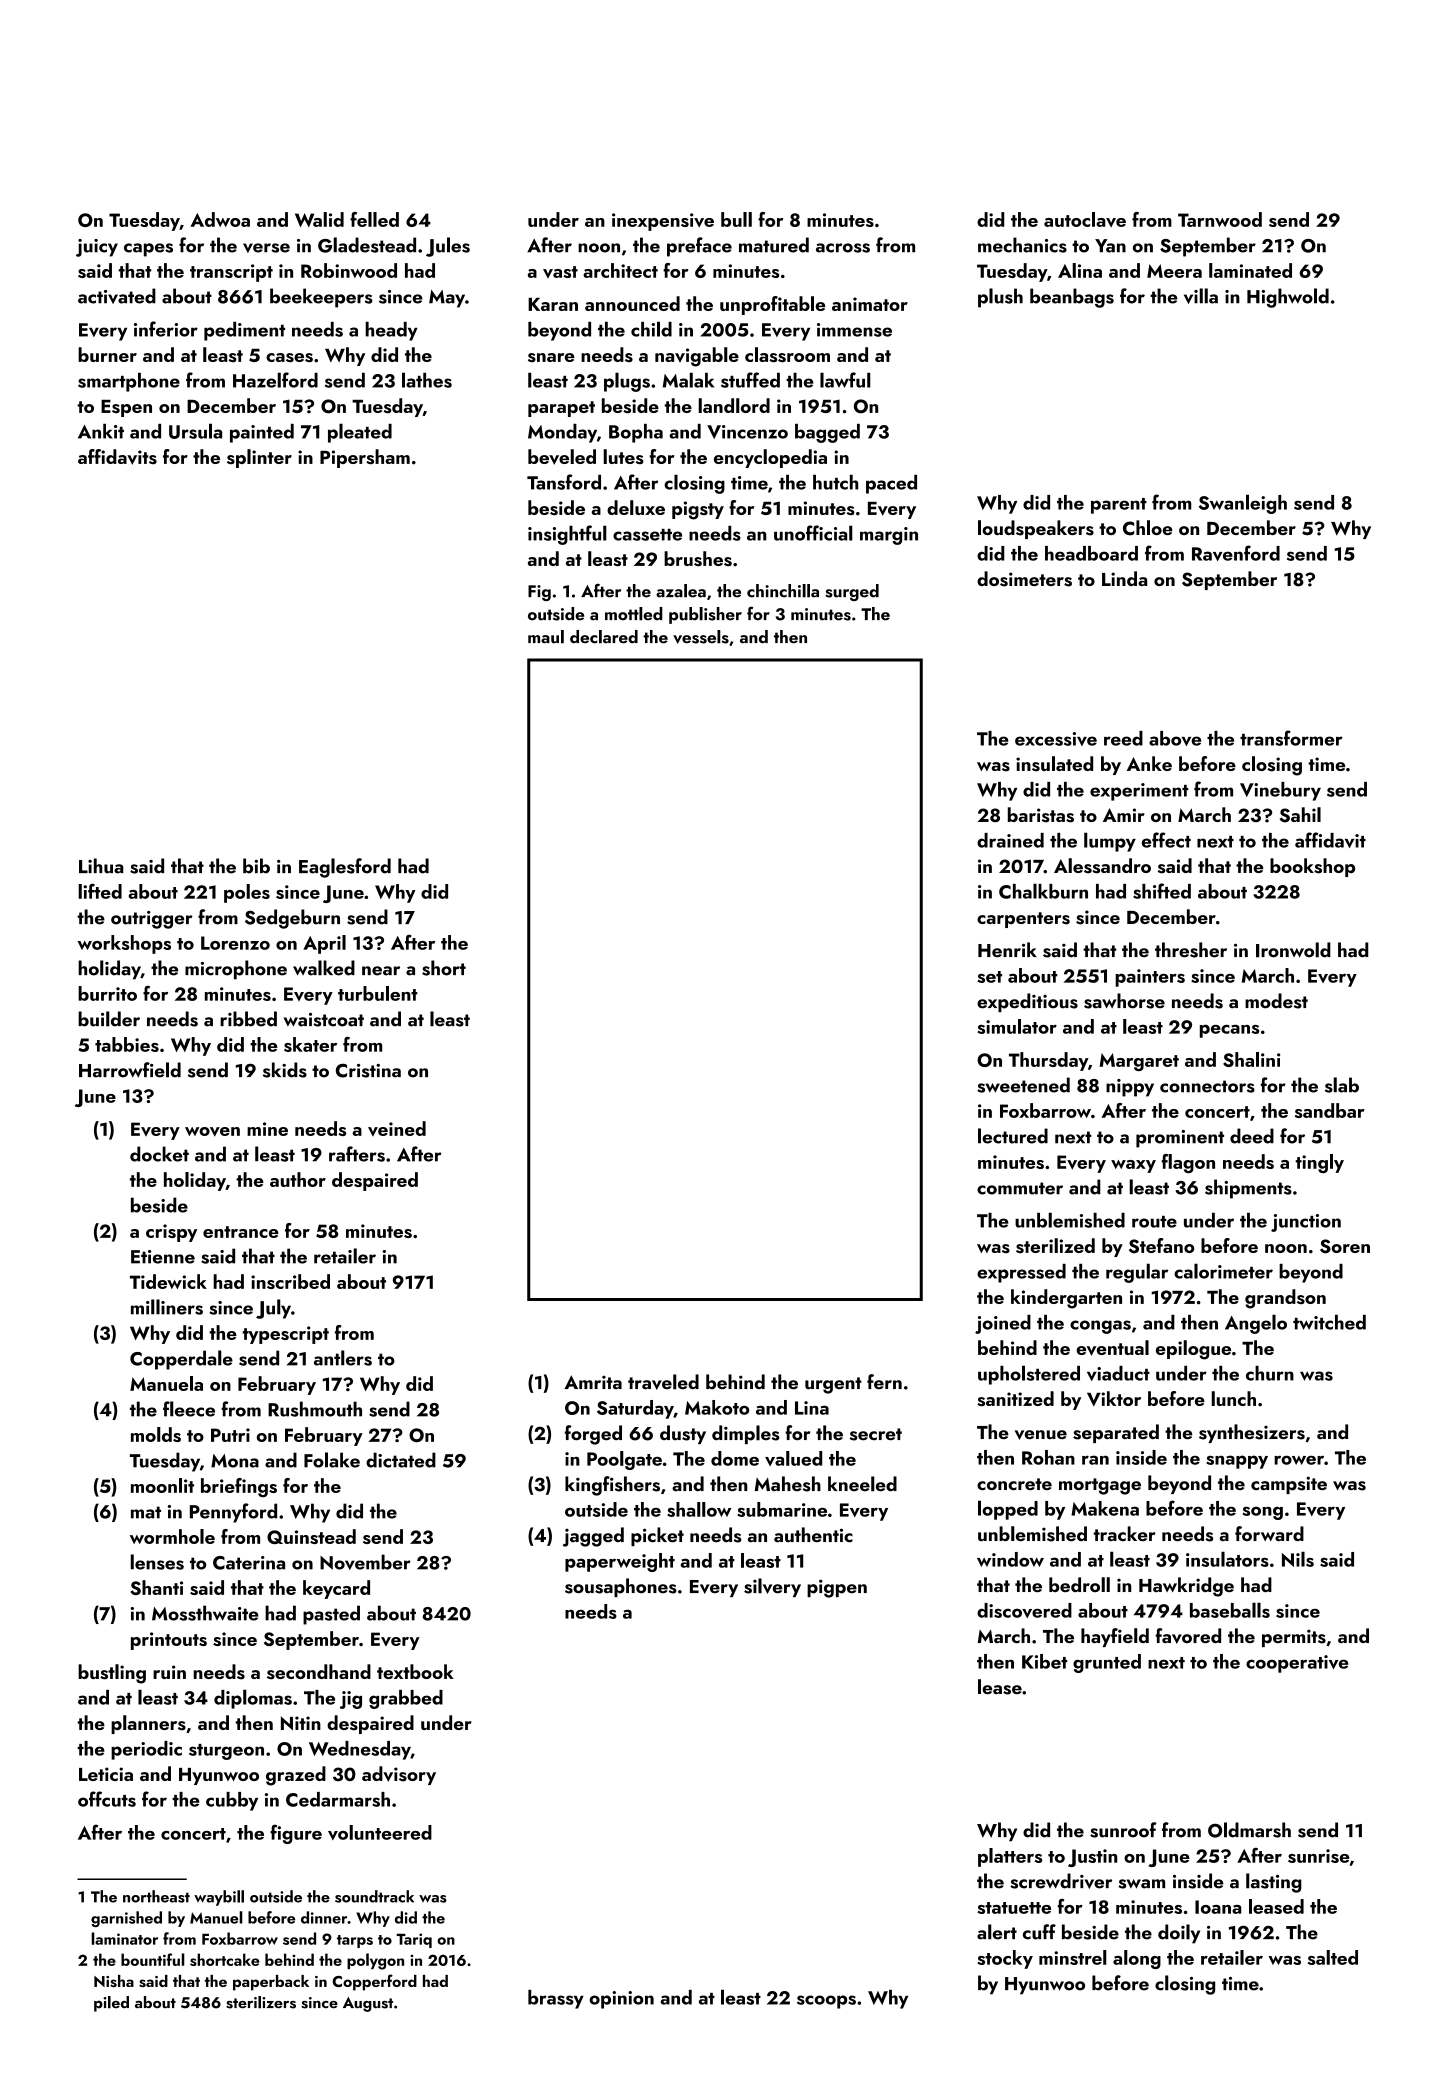 The height and width of the image is (2100, 1450). I want to click on forward, so click(1269, 1533).
